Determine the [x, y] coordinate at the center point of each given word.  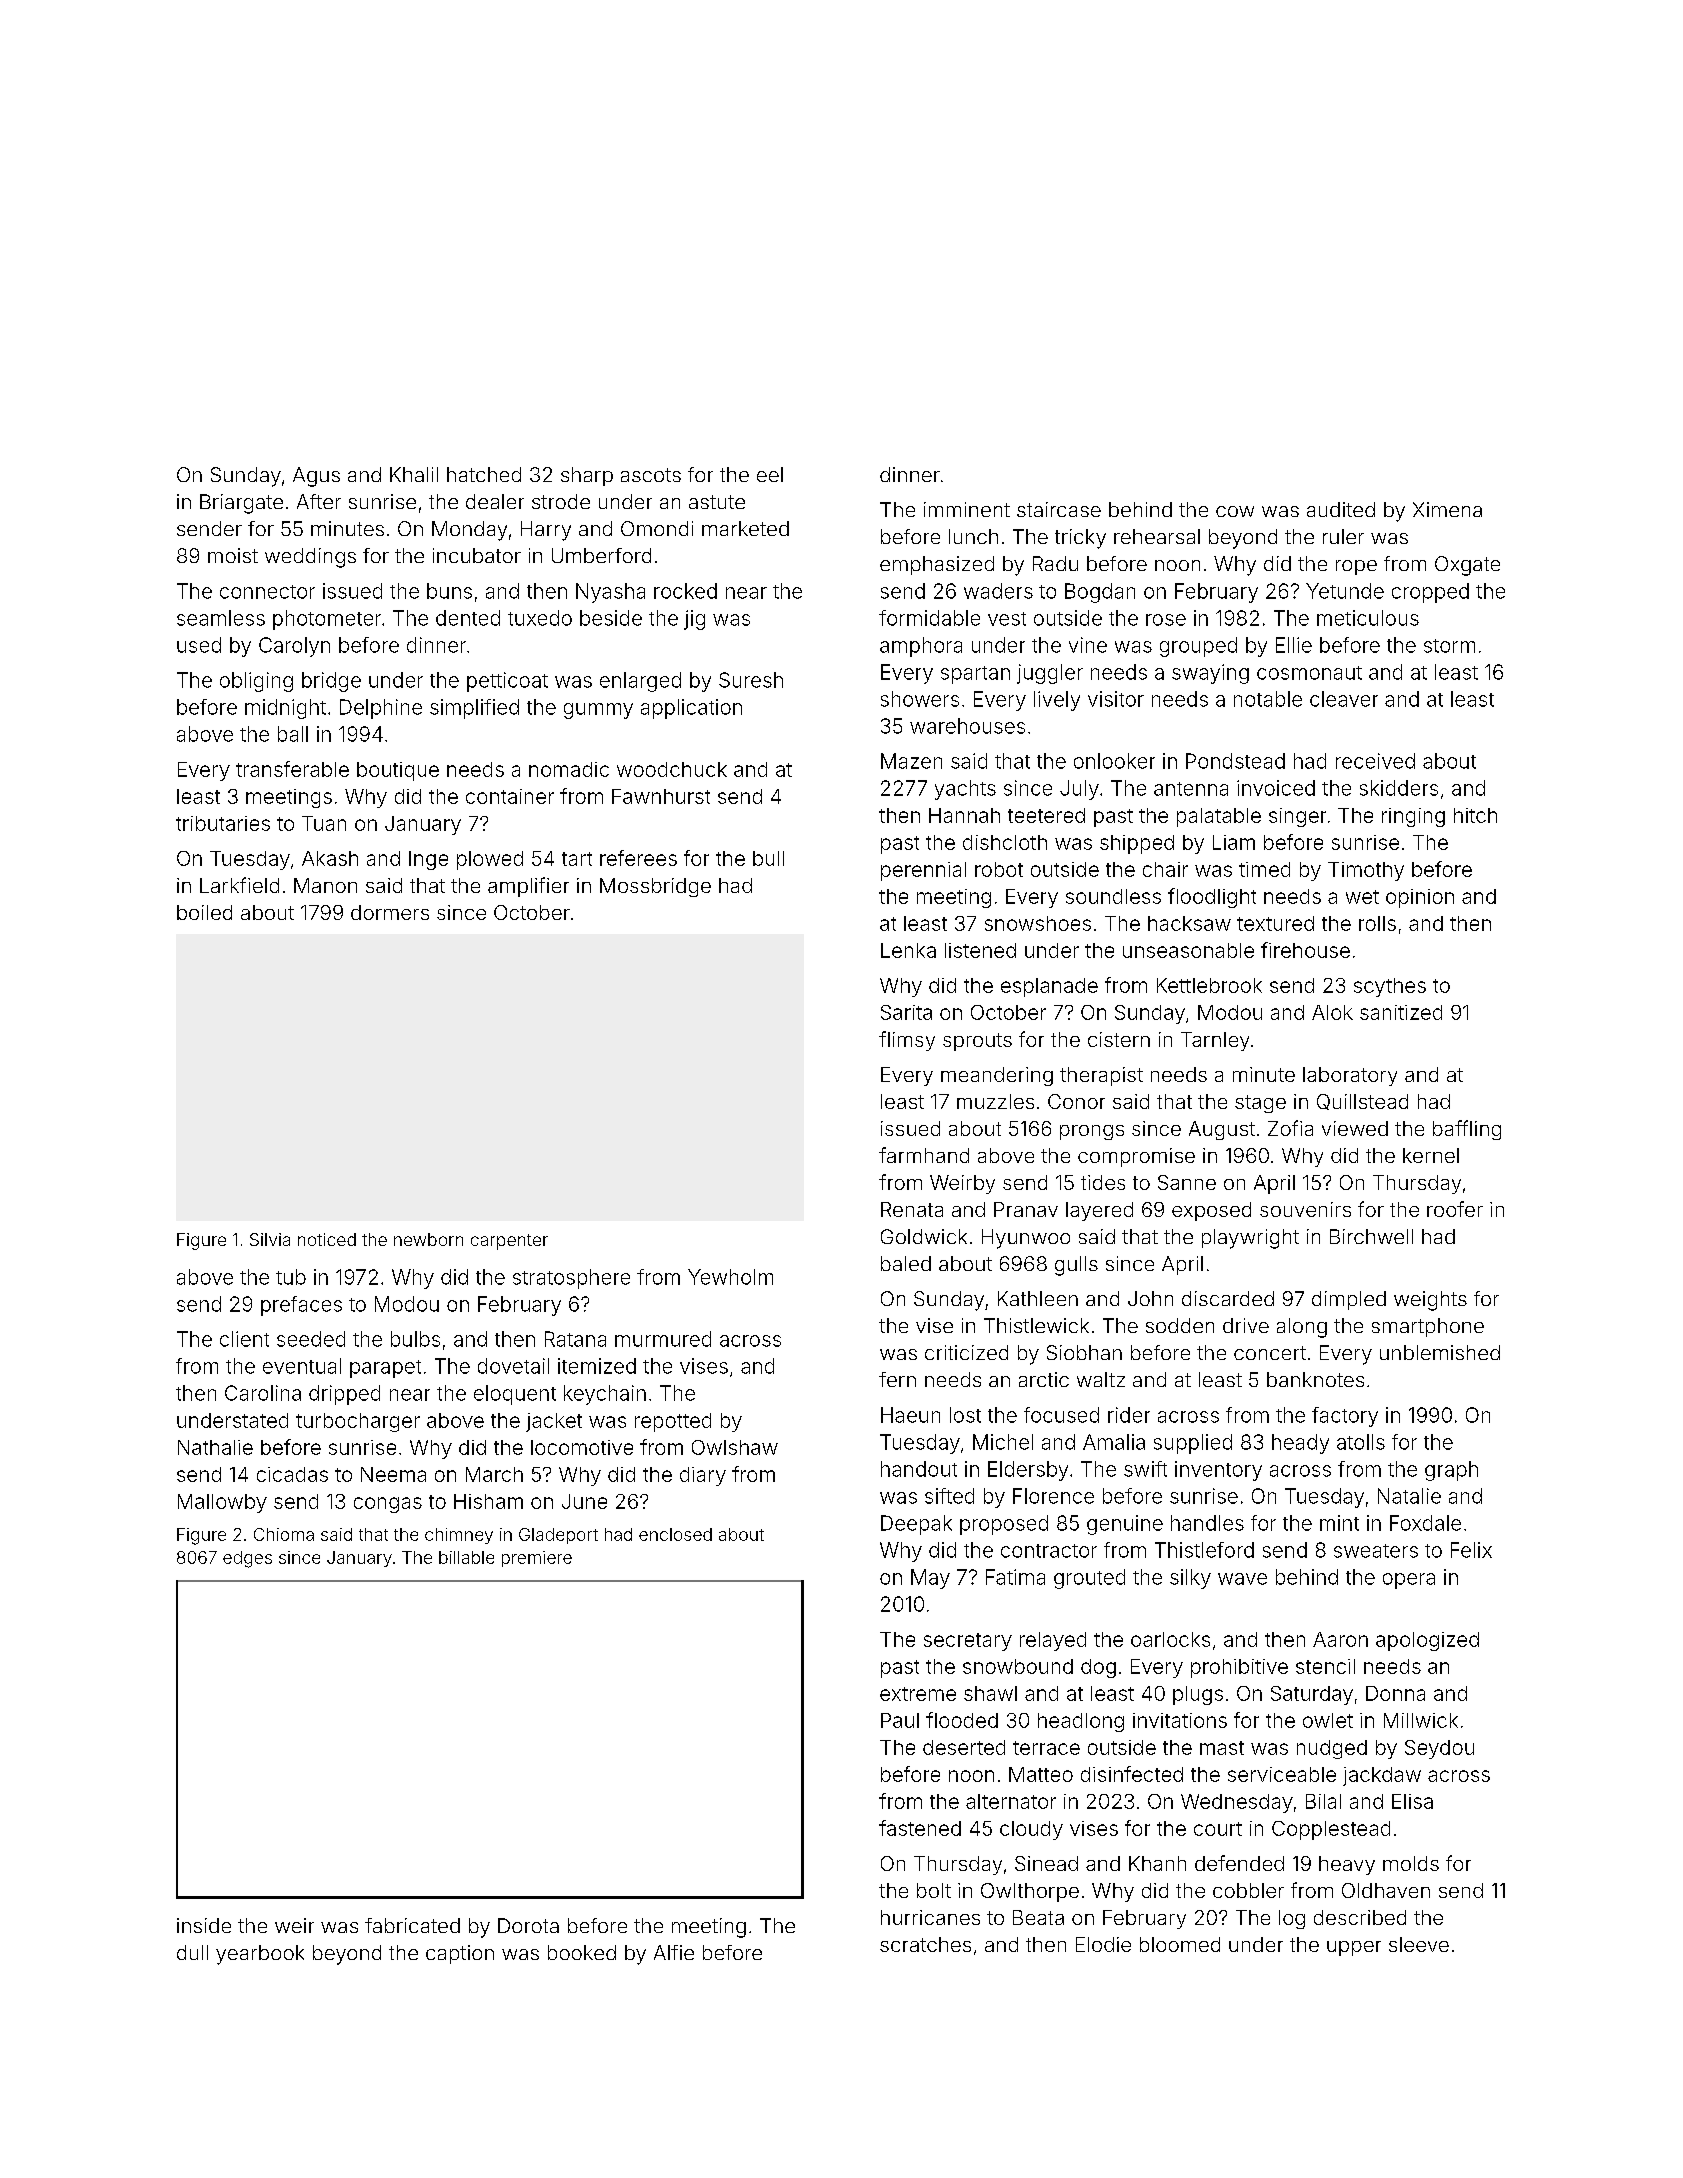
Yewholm [730, 1277]
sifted [949, 1496]
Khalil [414, 474]
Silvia [270, 1239]
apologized [1427, 1641]
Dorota [528, 1925]
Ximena [1447, 509]
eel [770, 474]
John [1150, 1298]
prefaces [301, 1306]
